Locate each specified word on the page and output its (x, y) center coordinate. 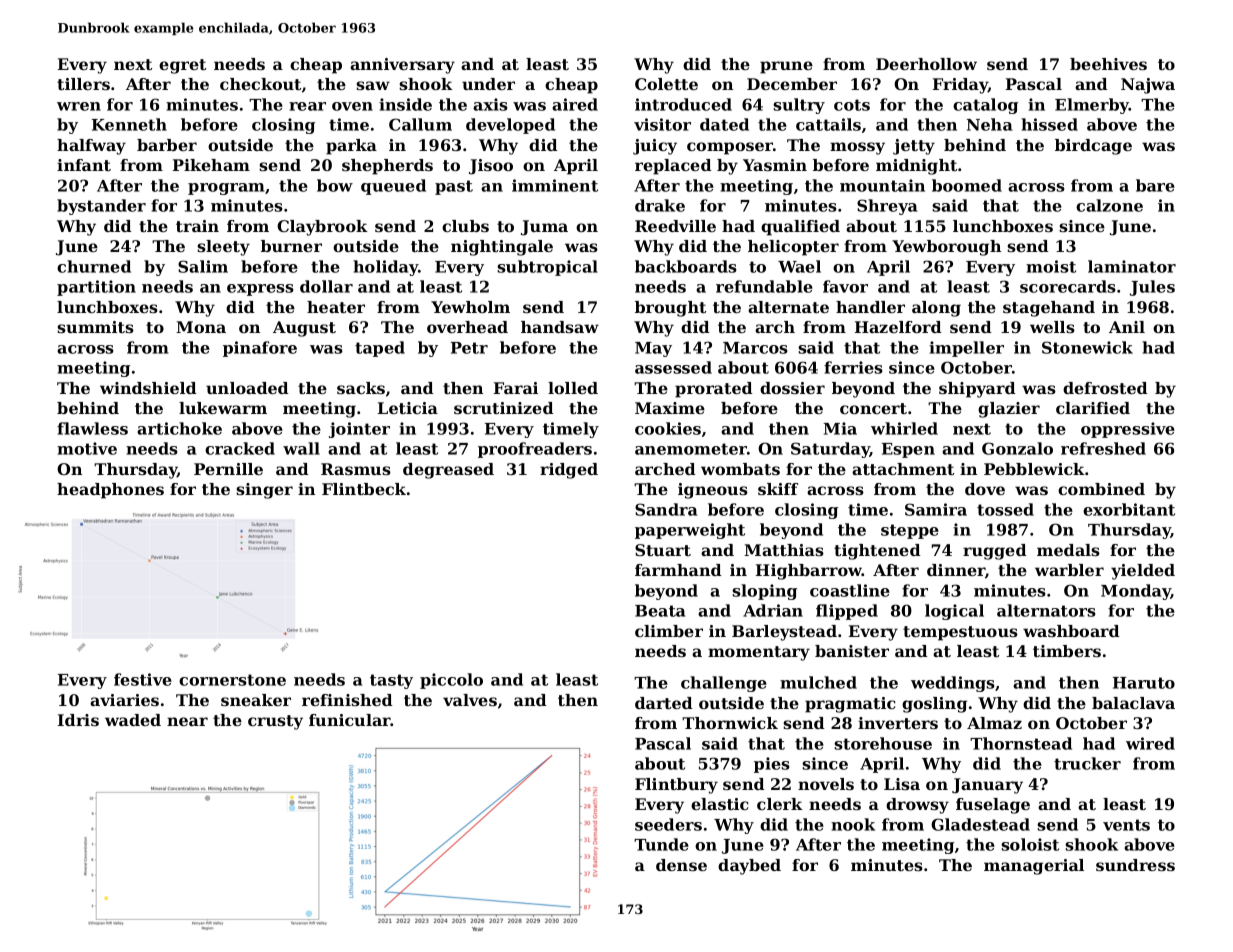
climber (669, 631)
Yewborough (946, 248)
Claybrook (322, 228)
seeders (668, 824)
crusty (275, 722)
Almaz (994, 723)
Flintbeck (364, 489)
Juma (544, 228)
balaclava (1133, 703)
